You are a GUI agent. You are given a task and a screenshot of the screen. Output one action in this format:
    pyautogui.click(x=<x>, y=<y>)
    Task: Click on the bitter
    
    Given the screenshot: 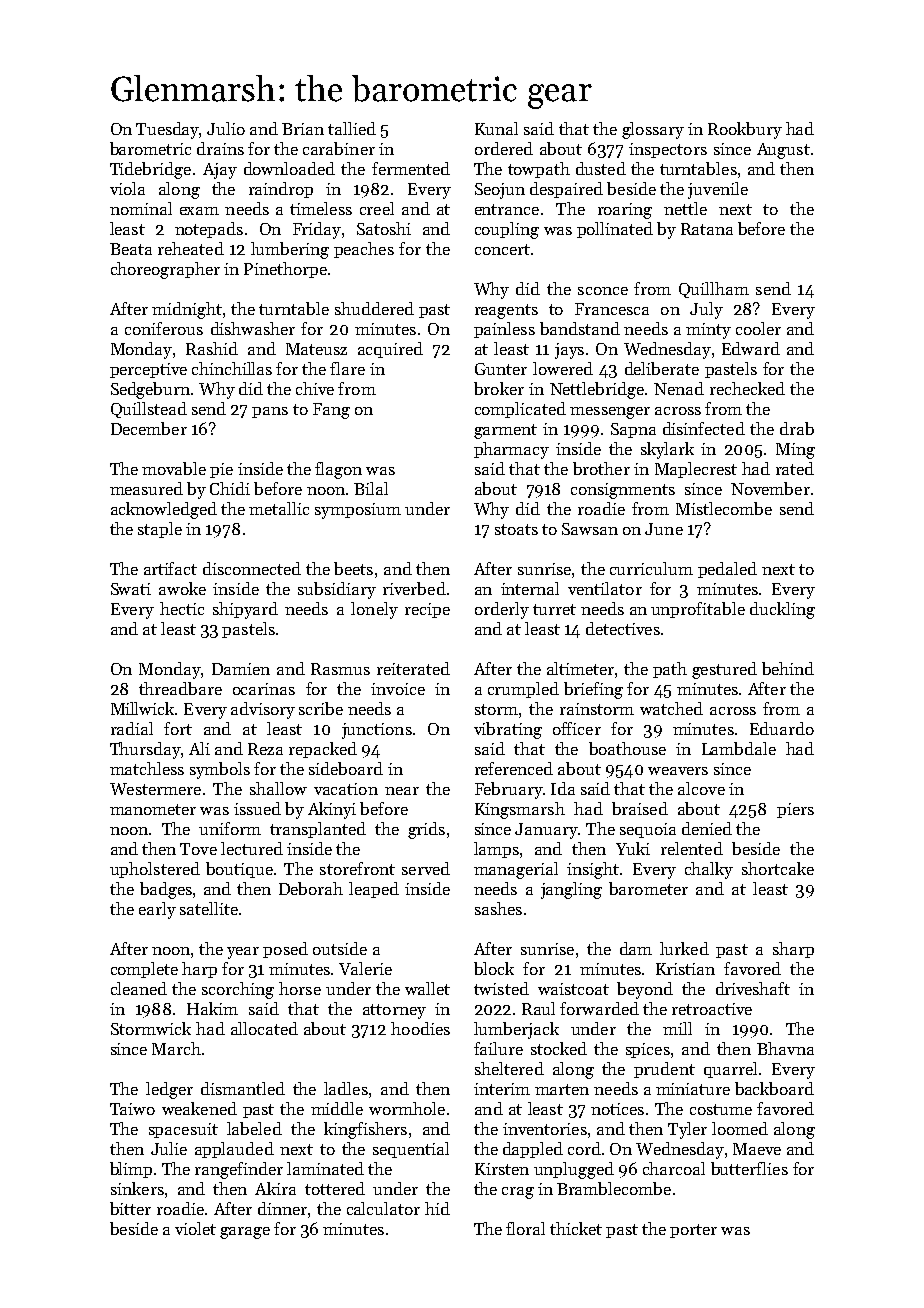 What is the action you would take?
    pyautogui.click(x=130, y=1208)
